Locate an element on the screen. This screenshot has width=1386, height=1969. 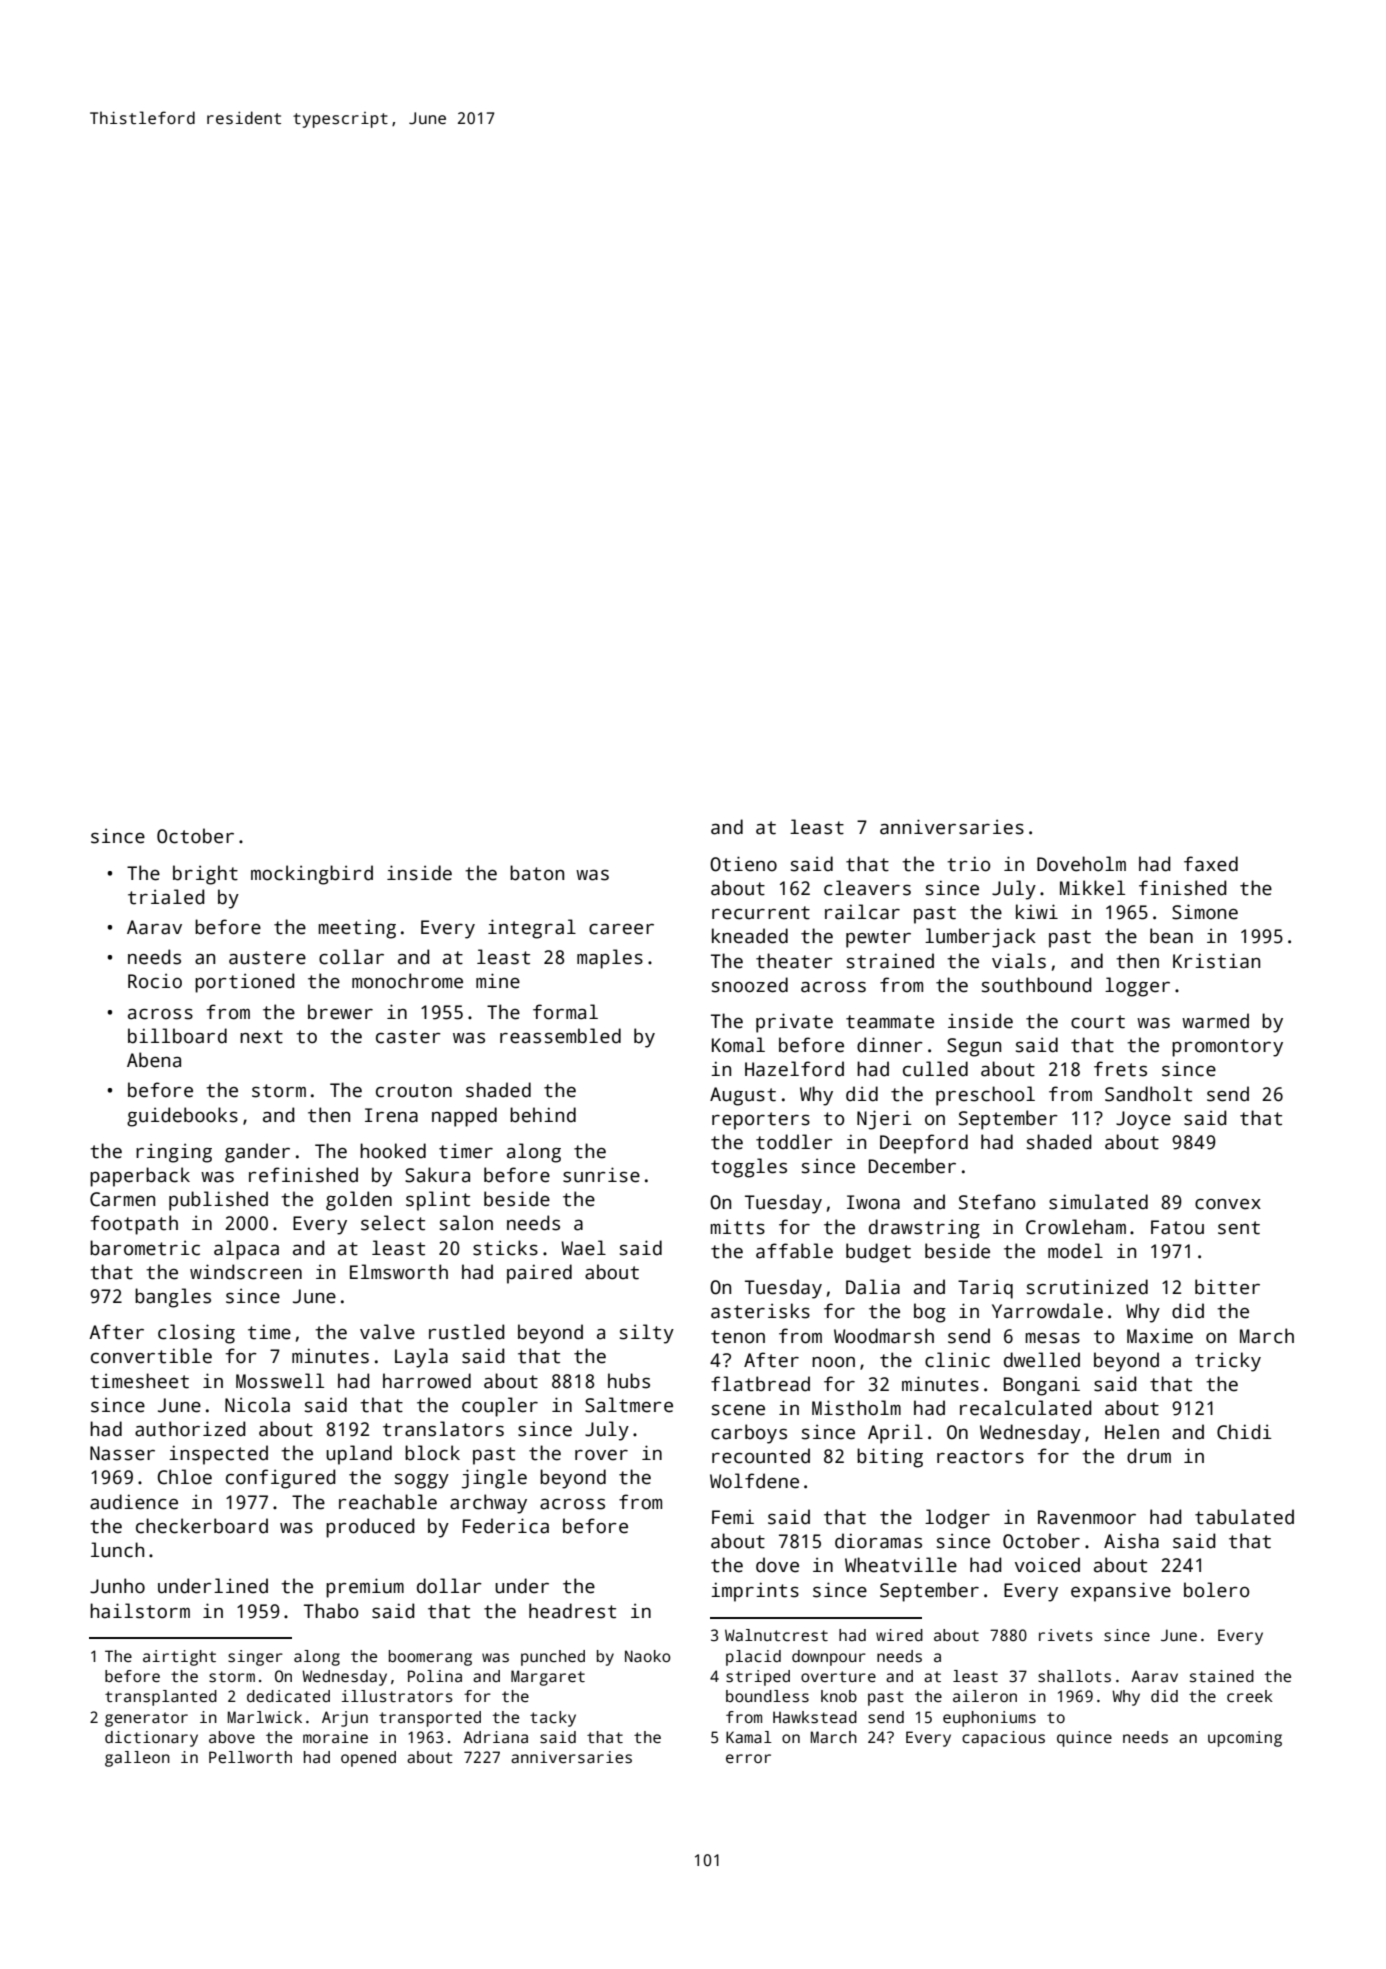
lumberjack is located at coordinates (980, 938).
